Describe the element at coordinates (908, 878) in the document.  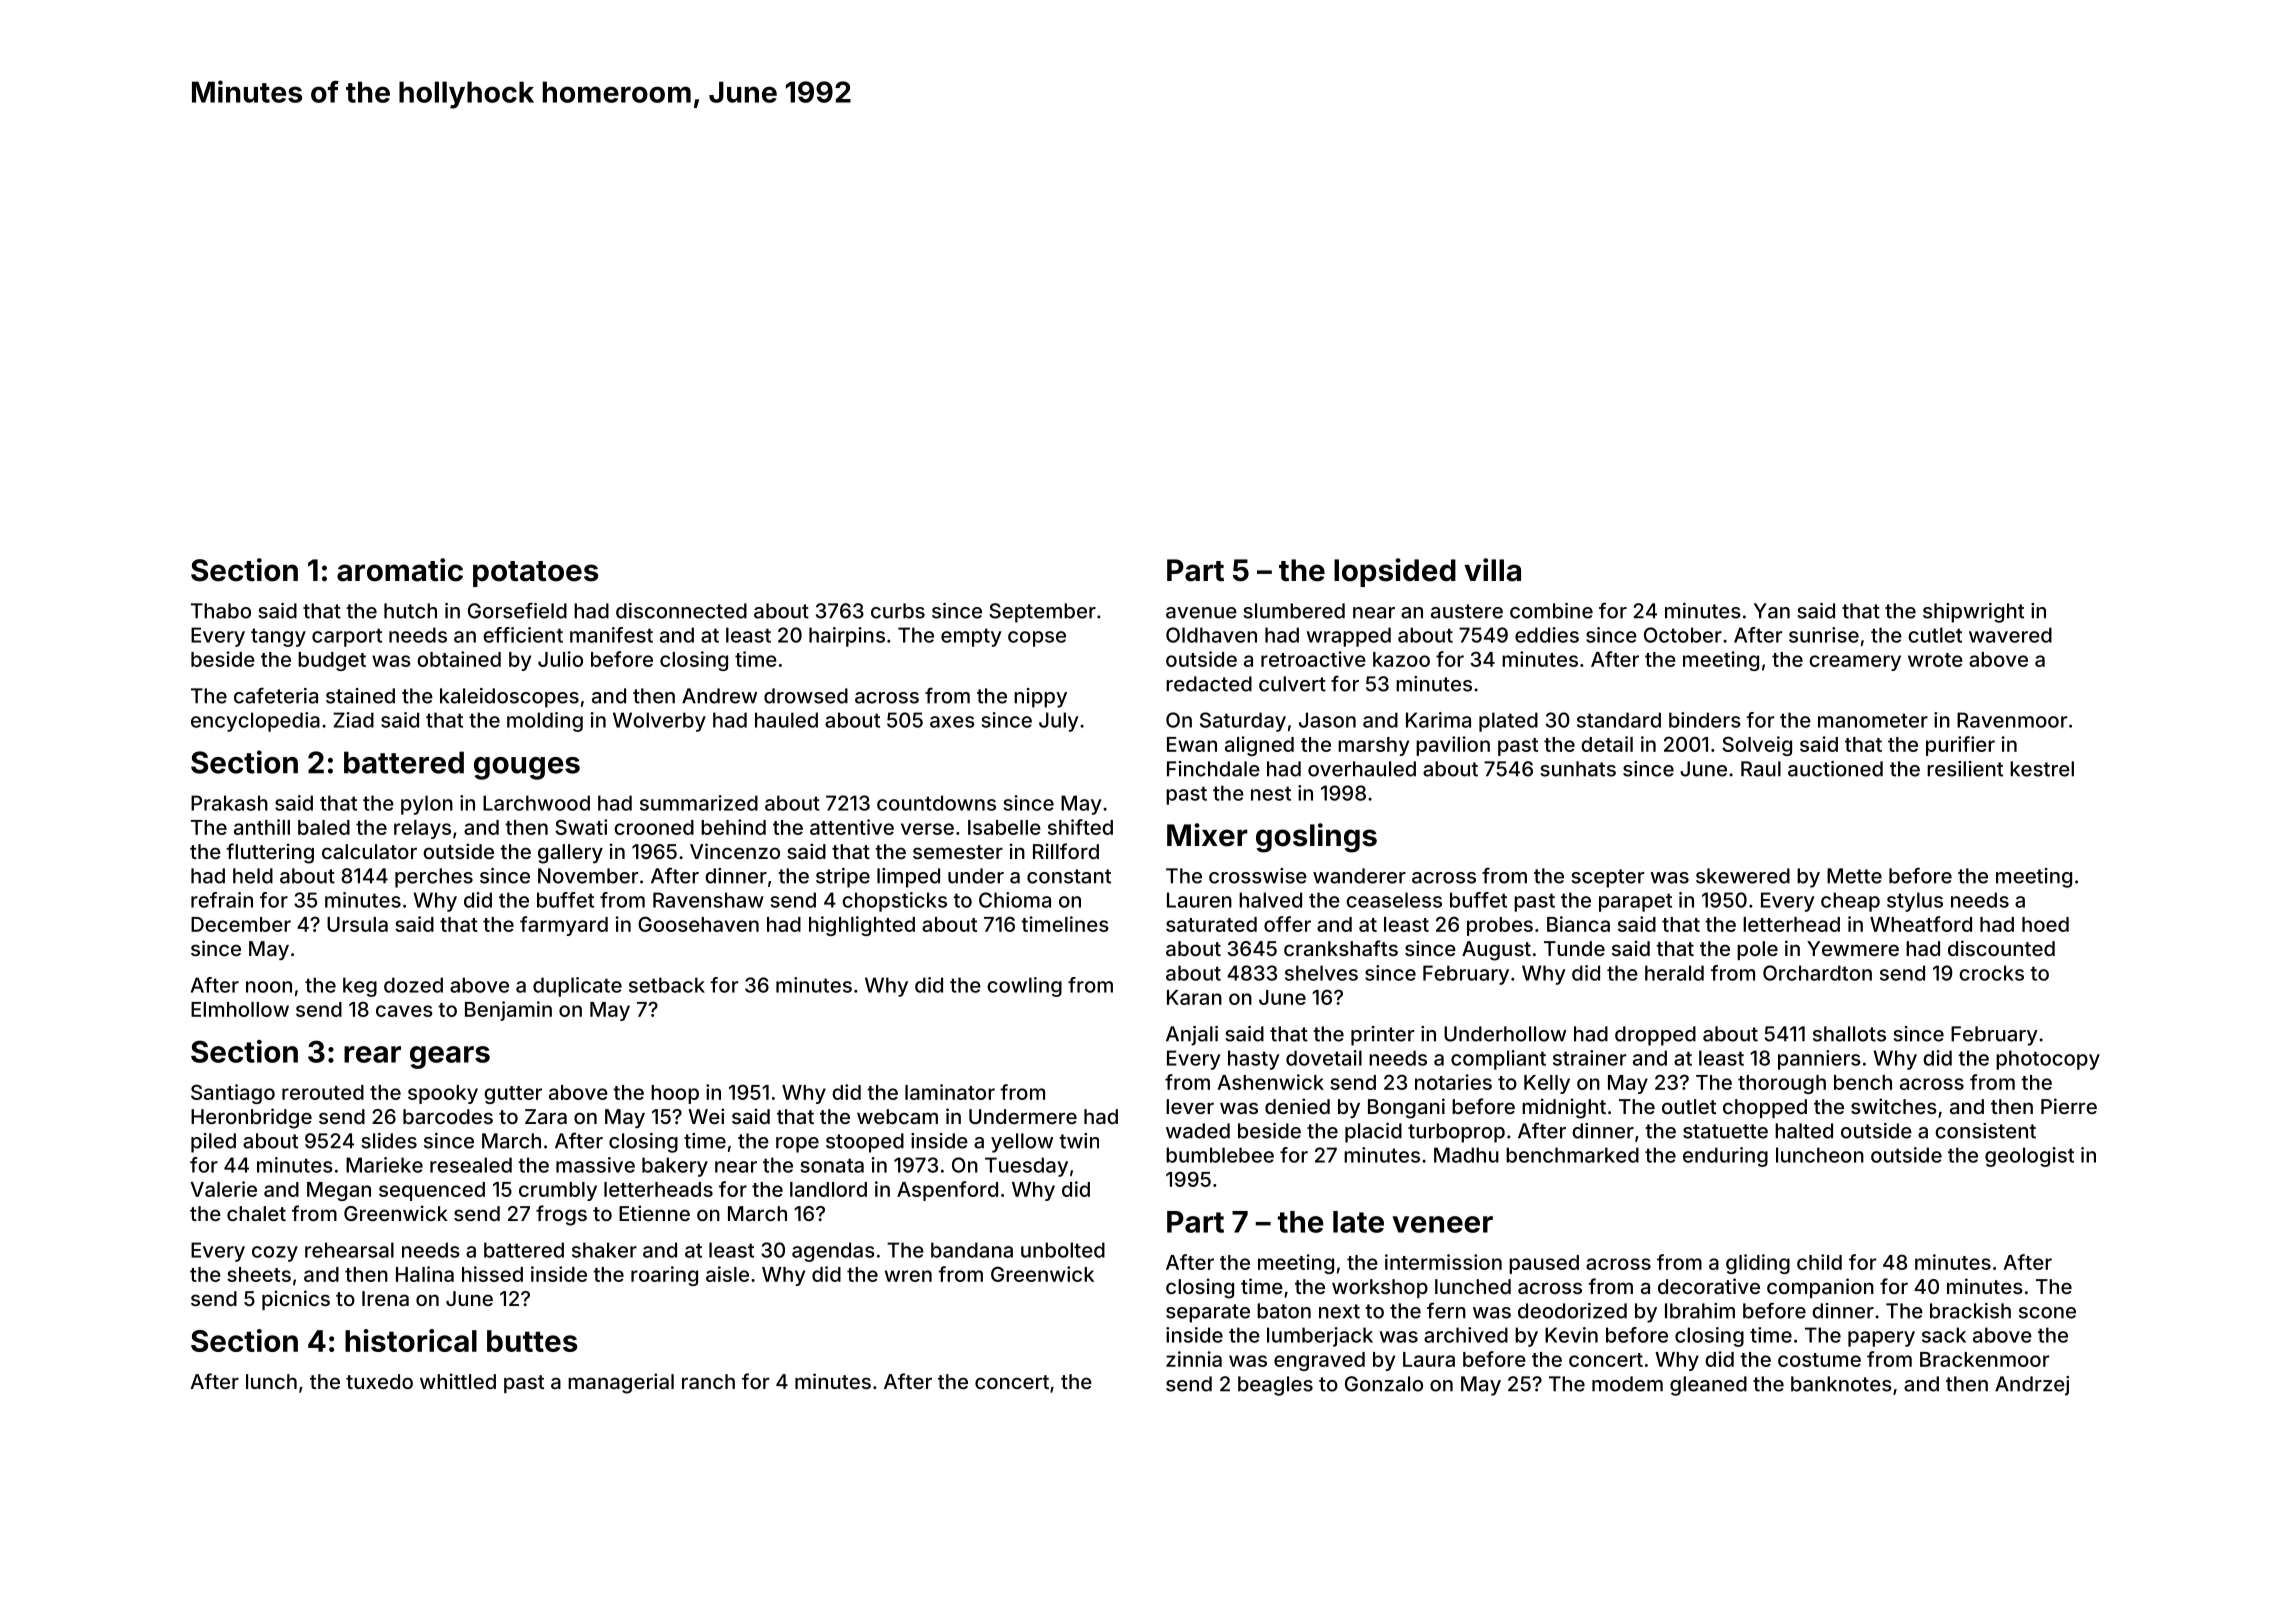
I see `limped` at that location.
